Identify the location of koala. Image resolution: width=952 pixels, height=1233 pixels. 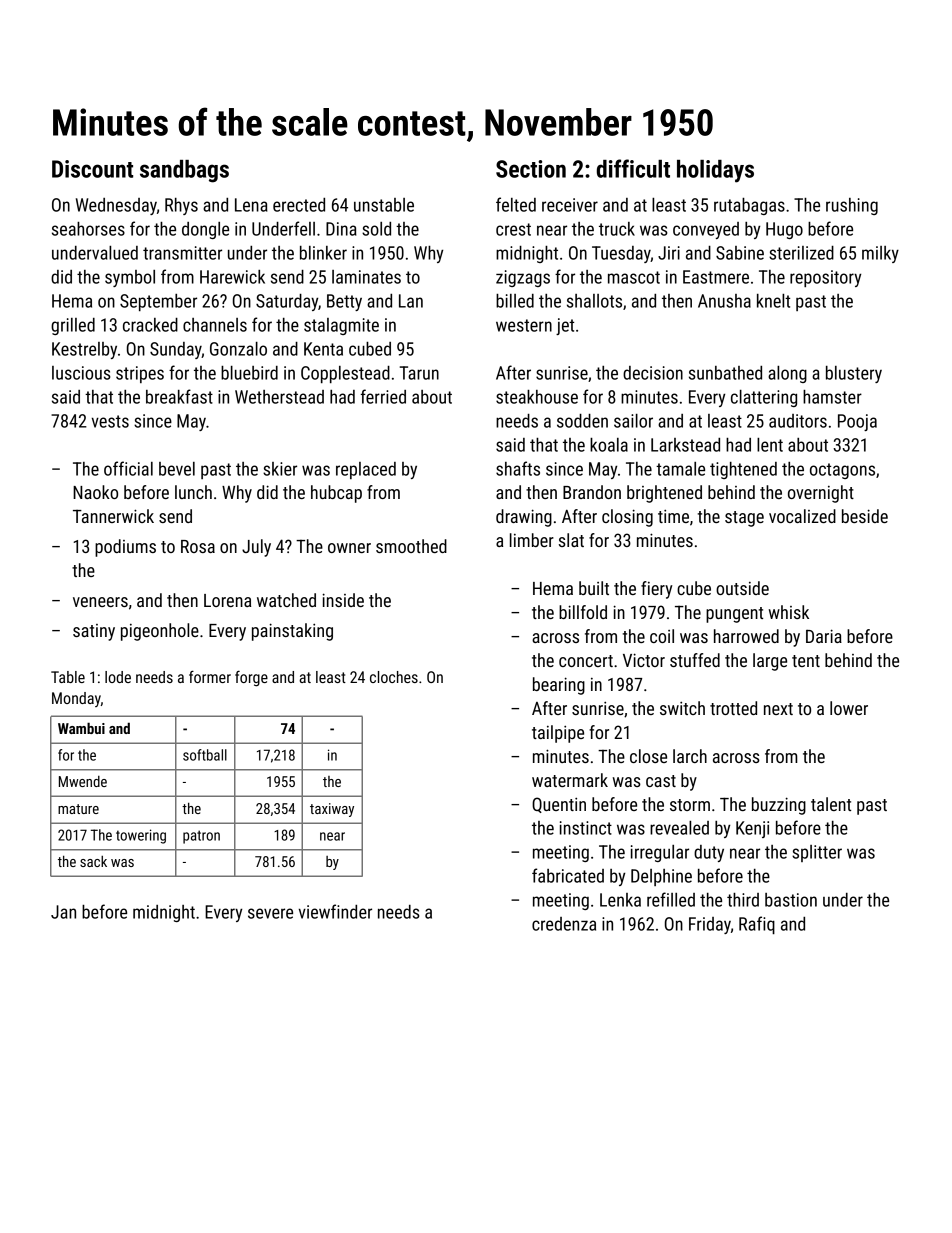
(609, 445).
